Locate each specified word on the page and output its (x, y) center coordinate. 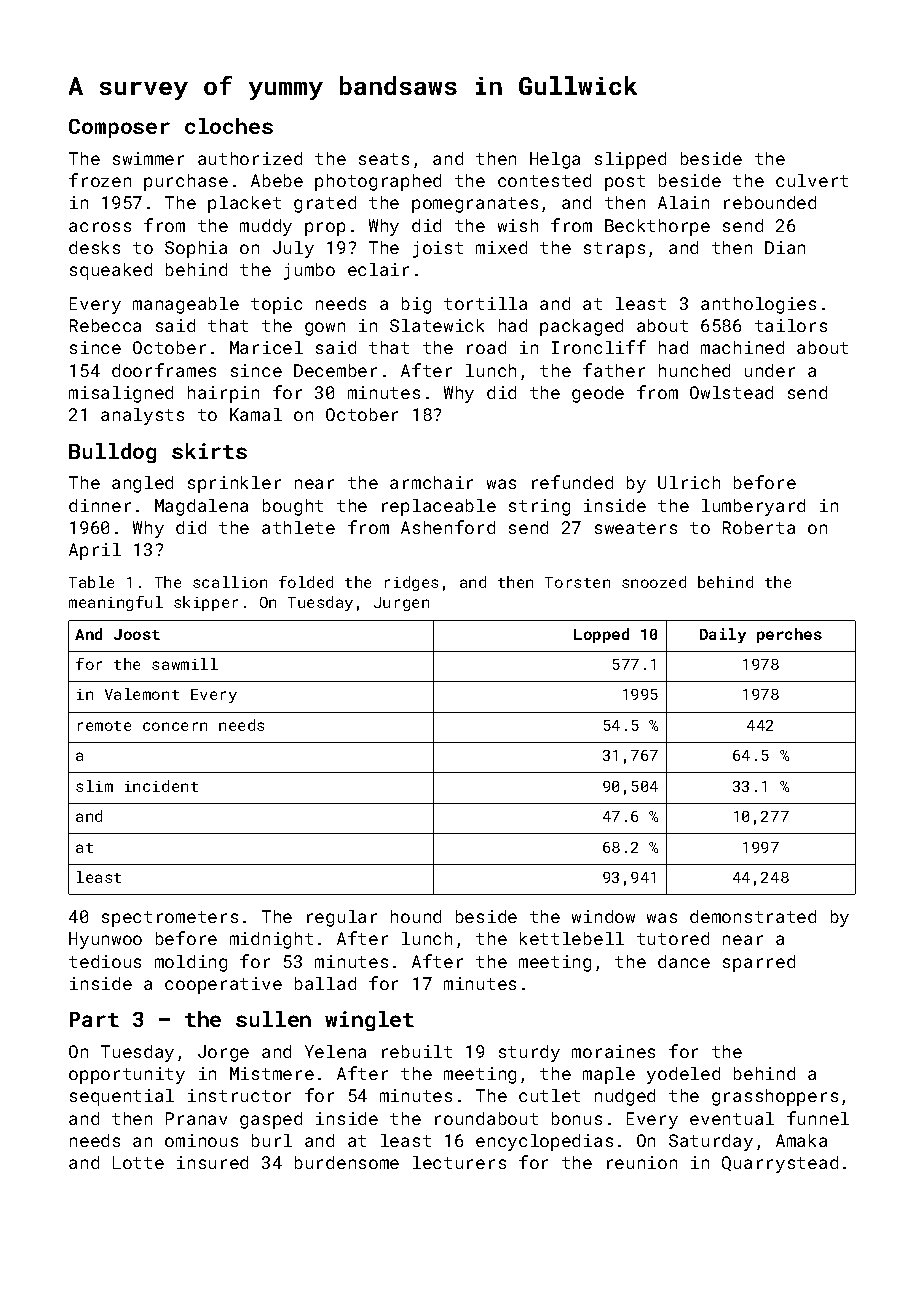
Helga (555, 160)
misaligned (121, 394)
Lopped (601, 635)
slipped (630, 160)
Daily (723, 635)
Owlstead (731, 392)
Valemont (142, 694)
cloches (229, 126)
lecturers (459, 1162)
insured (212, 1162)
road (486, 347)
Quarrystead (780, 1164)
